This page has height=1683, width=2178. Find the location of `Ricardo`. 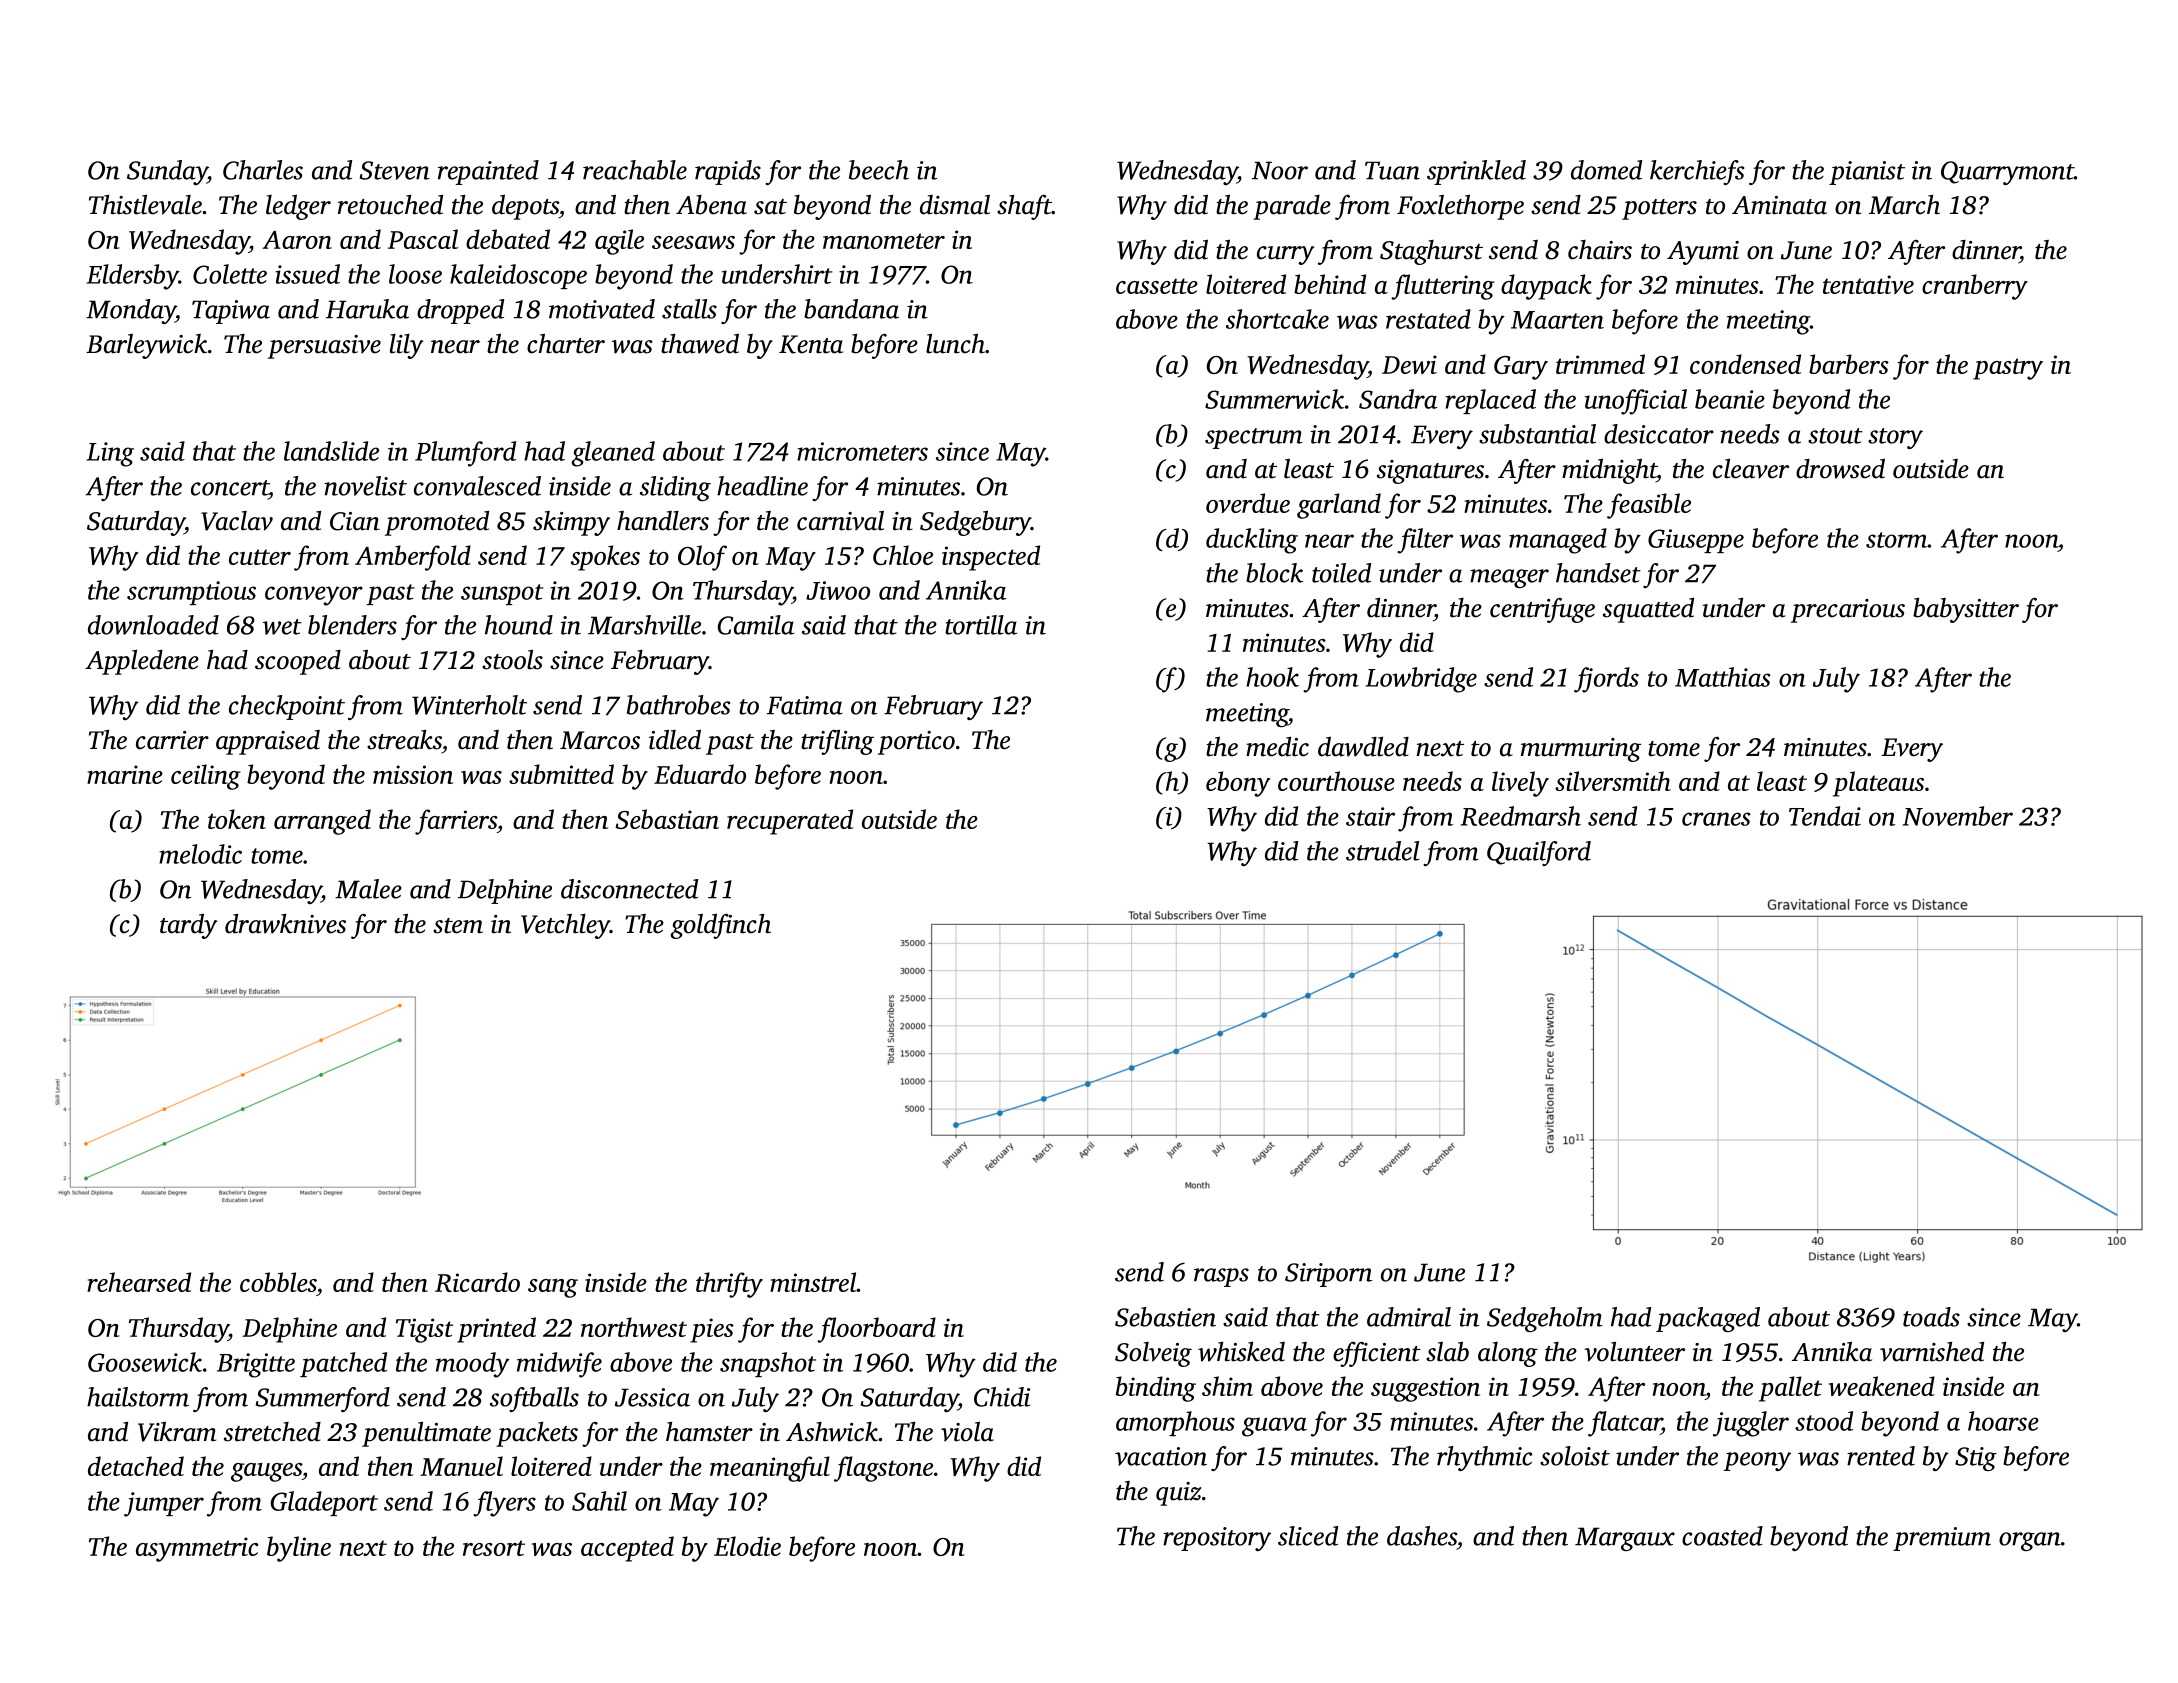

Ricardo is located at coordinates (477, 1282).
